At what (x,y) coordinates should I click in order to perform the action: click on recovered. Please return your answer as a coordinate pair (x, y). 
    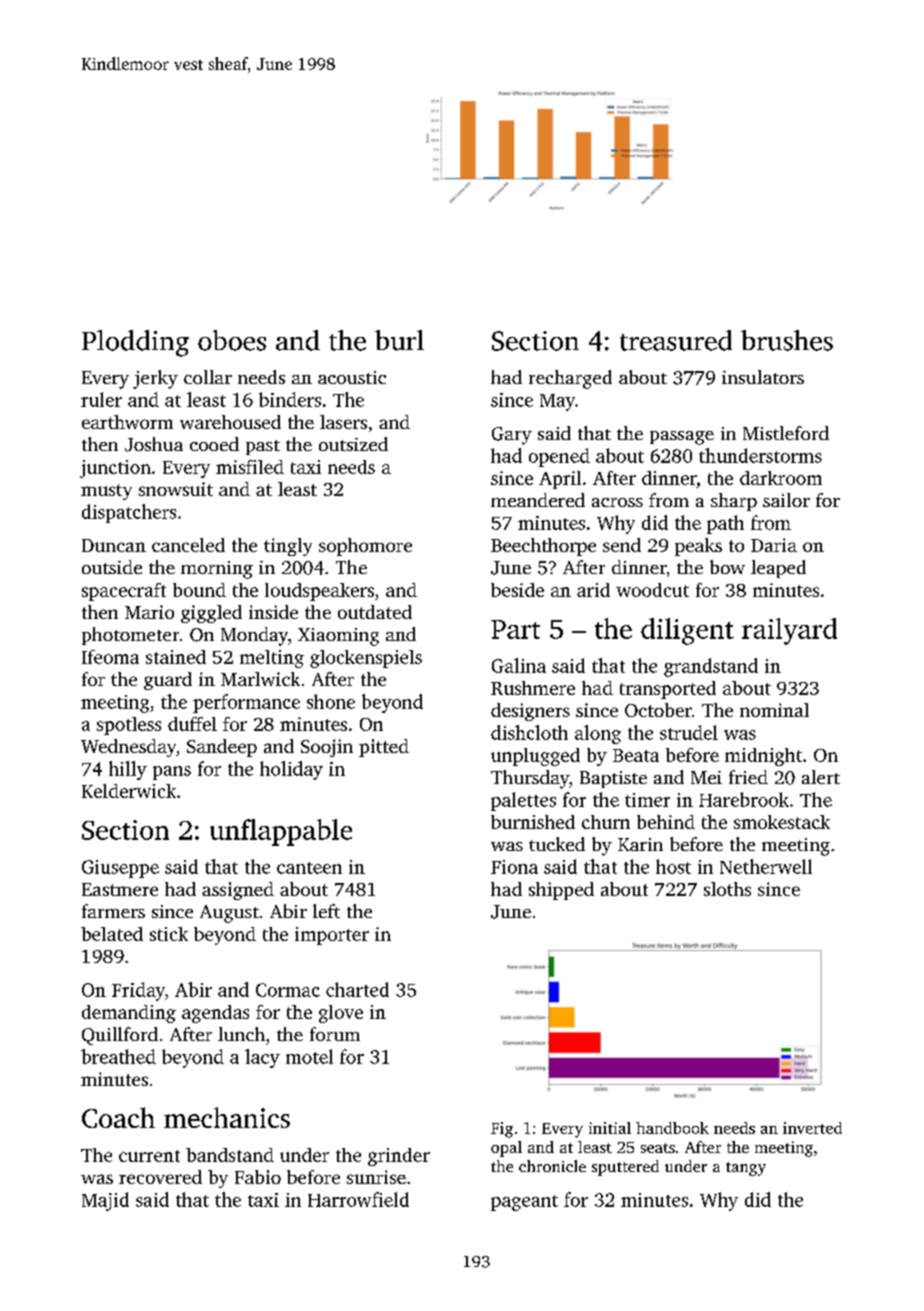
    Looking at the image, I should click on (160, 1177).
